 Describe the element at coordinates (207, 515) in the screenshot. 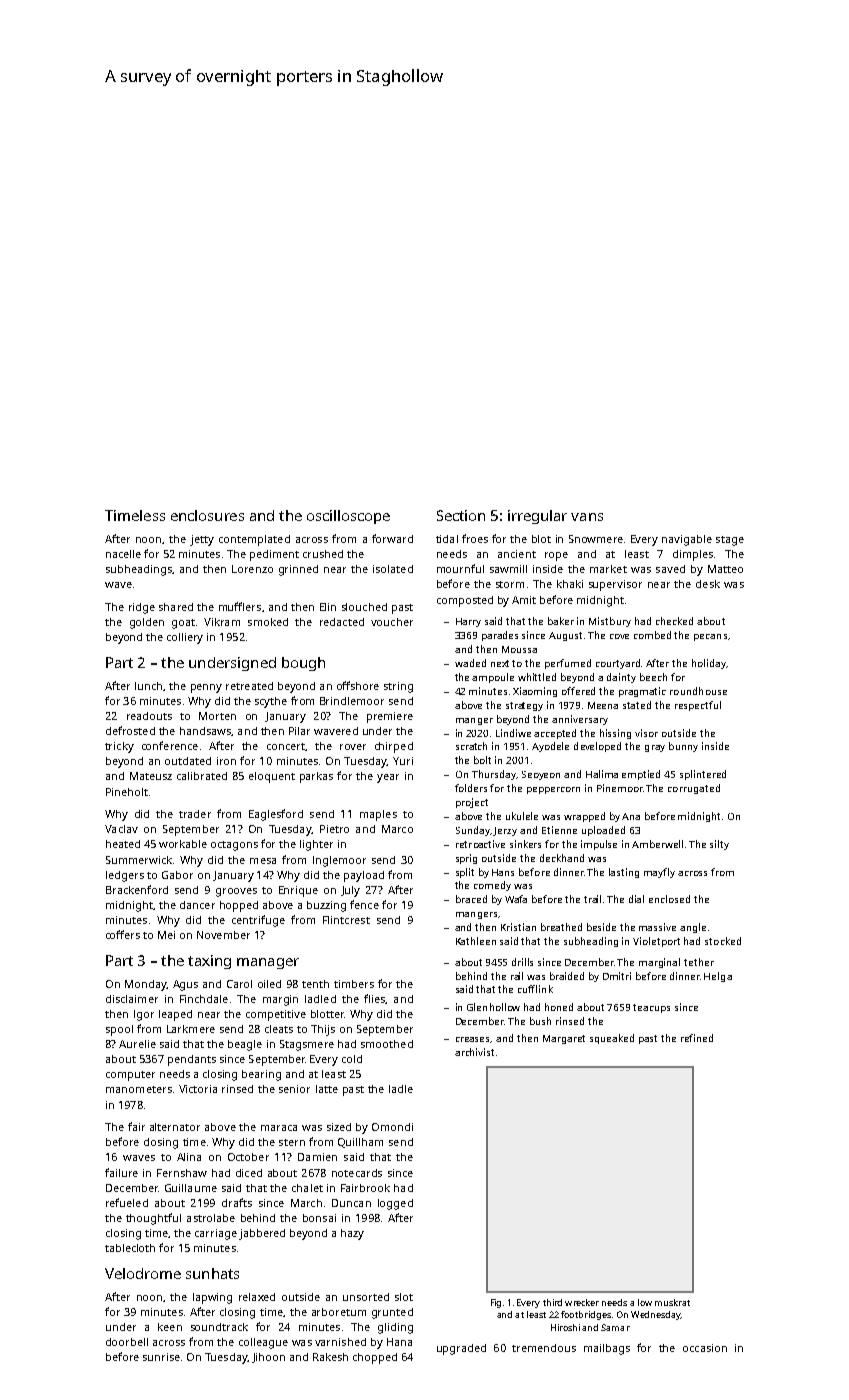

I see `enclosures` at that location.
